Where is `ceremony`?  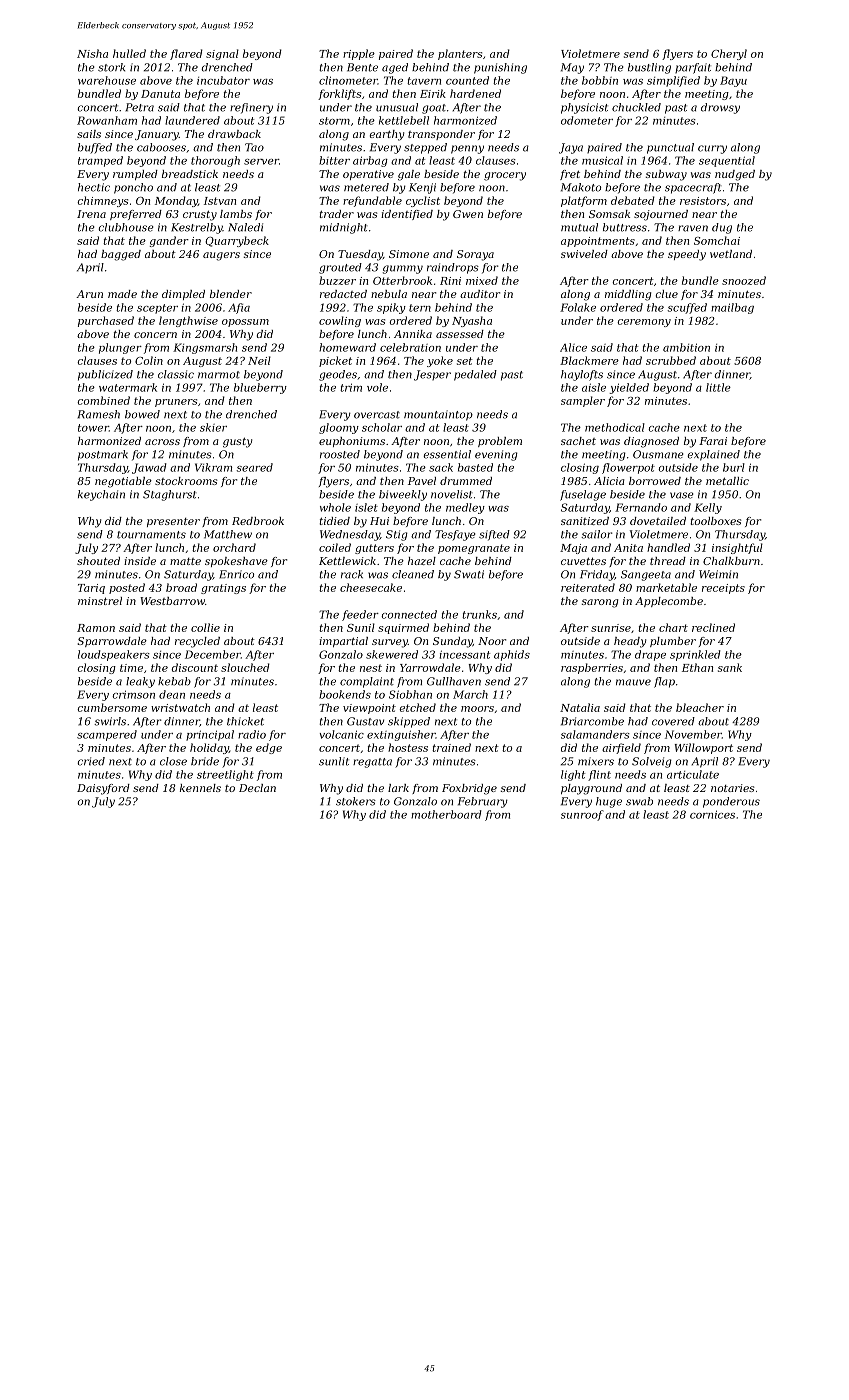
ceremony is located at coordinates (644, 323).
